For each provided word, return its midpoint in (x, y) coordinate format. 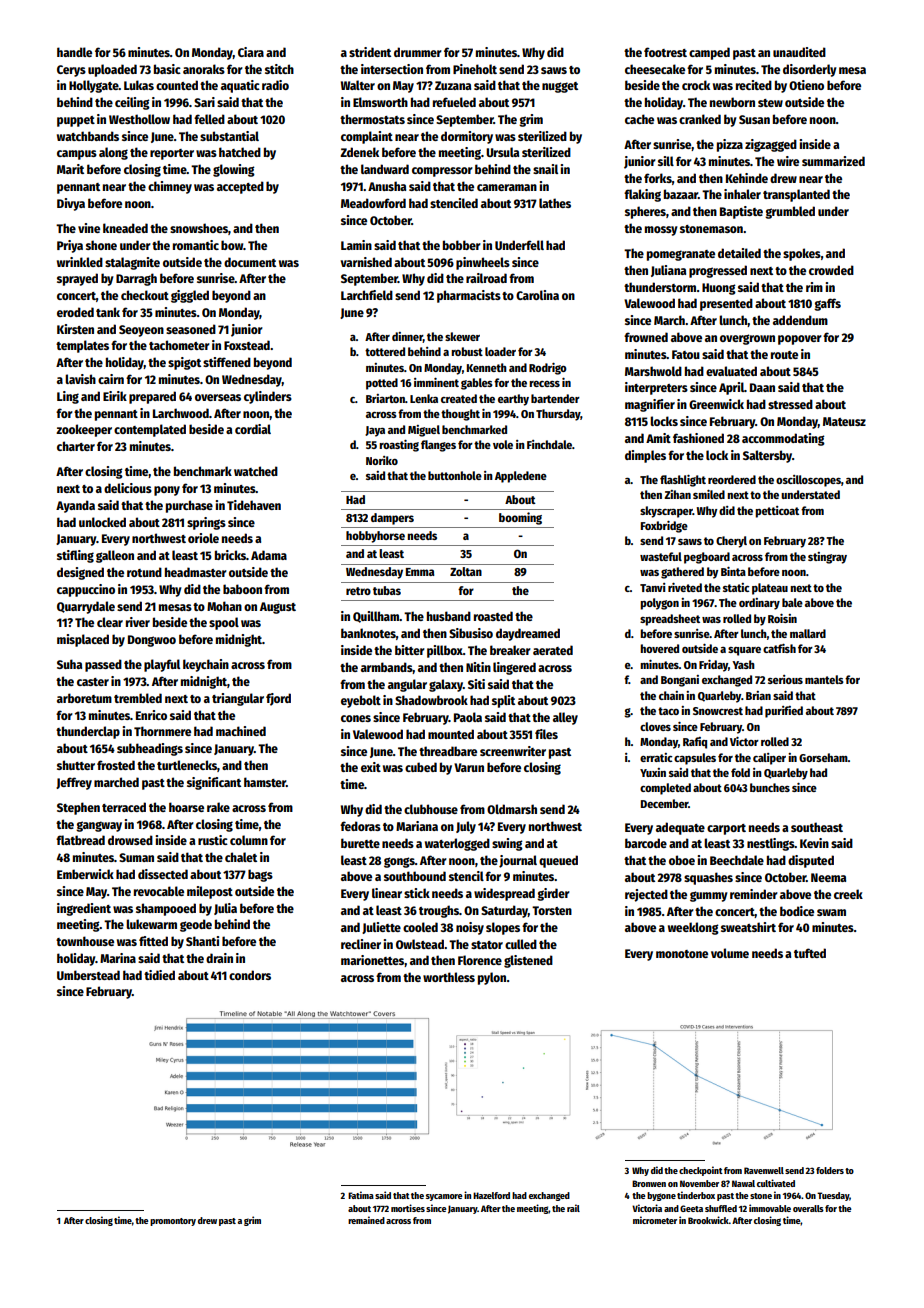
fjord (278, 699)
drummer (418, 52)
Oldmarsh (512, 809)
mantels (824, 679)
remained (366, 1220)
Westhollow (139, 119)
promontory (173, 1222)
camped (709, 53)
